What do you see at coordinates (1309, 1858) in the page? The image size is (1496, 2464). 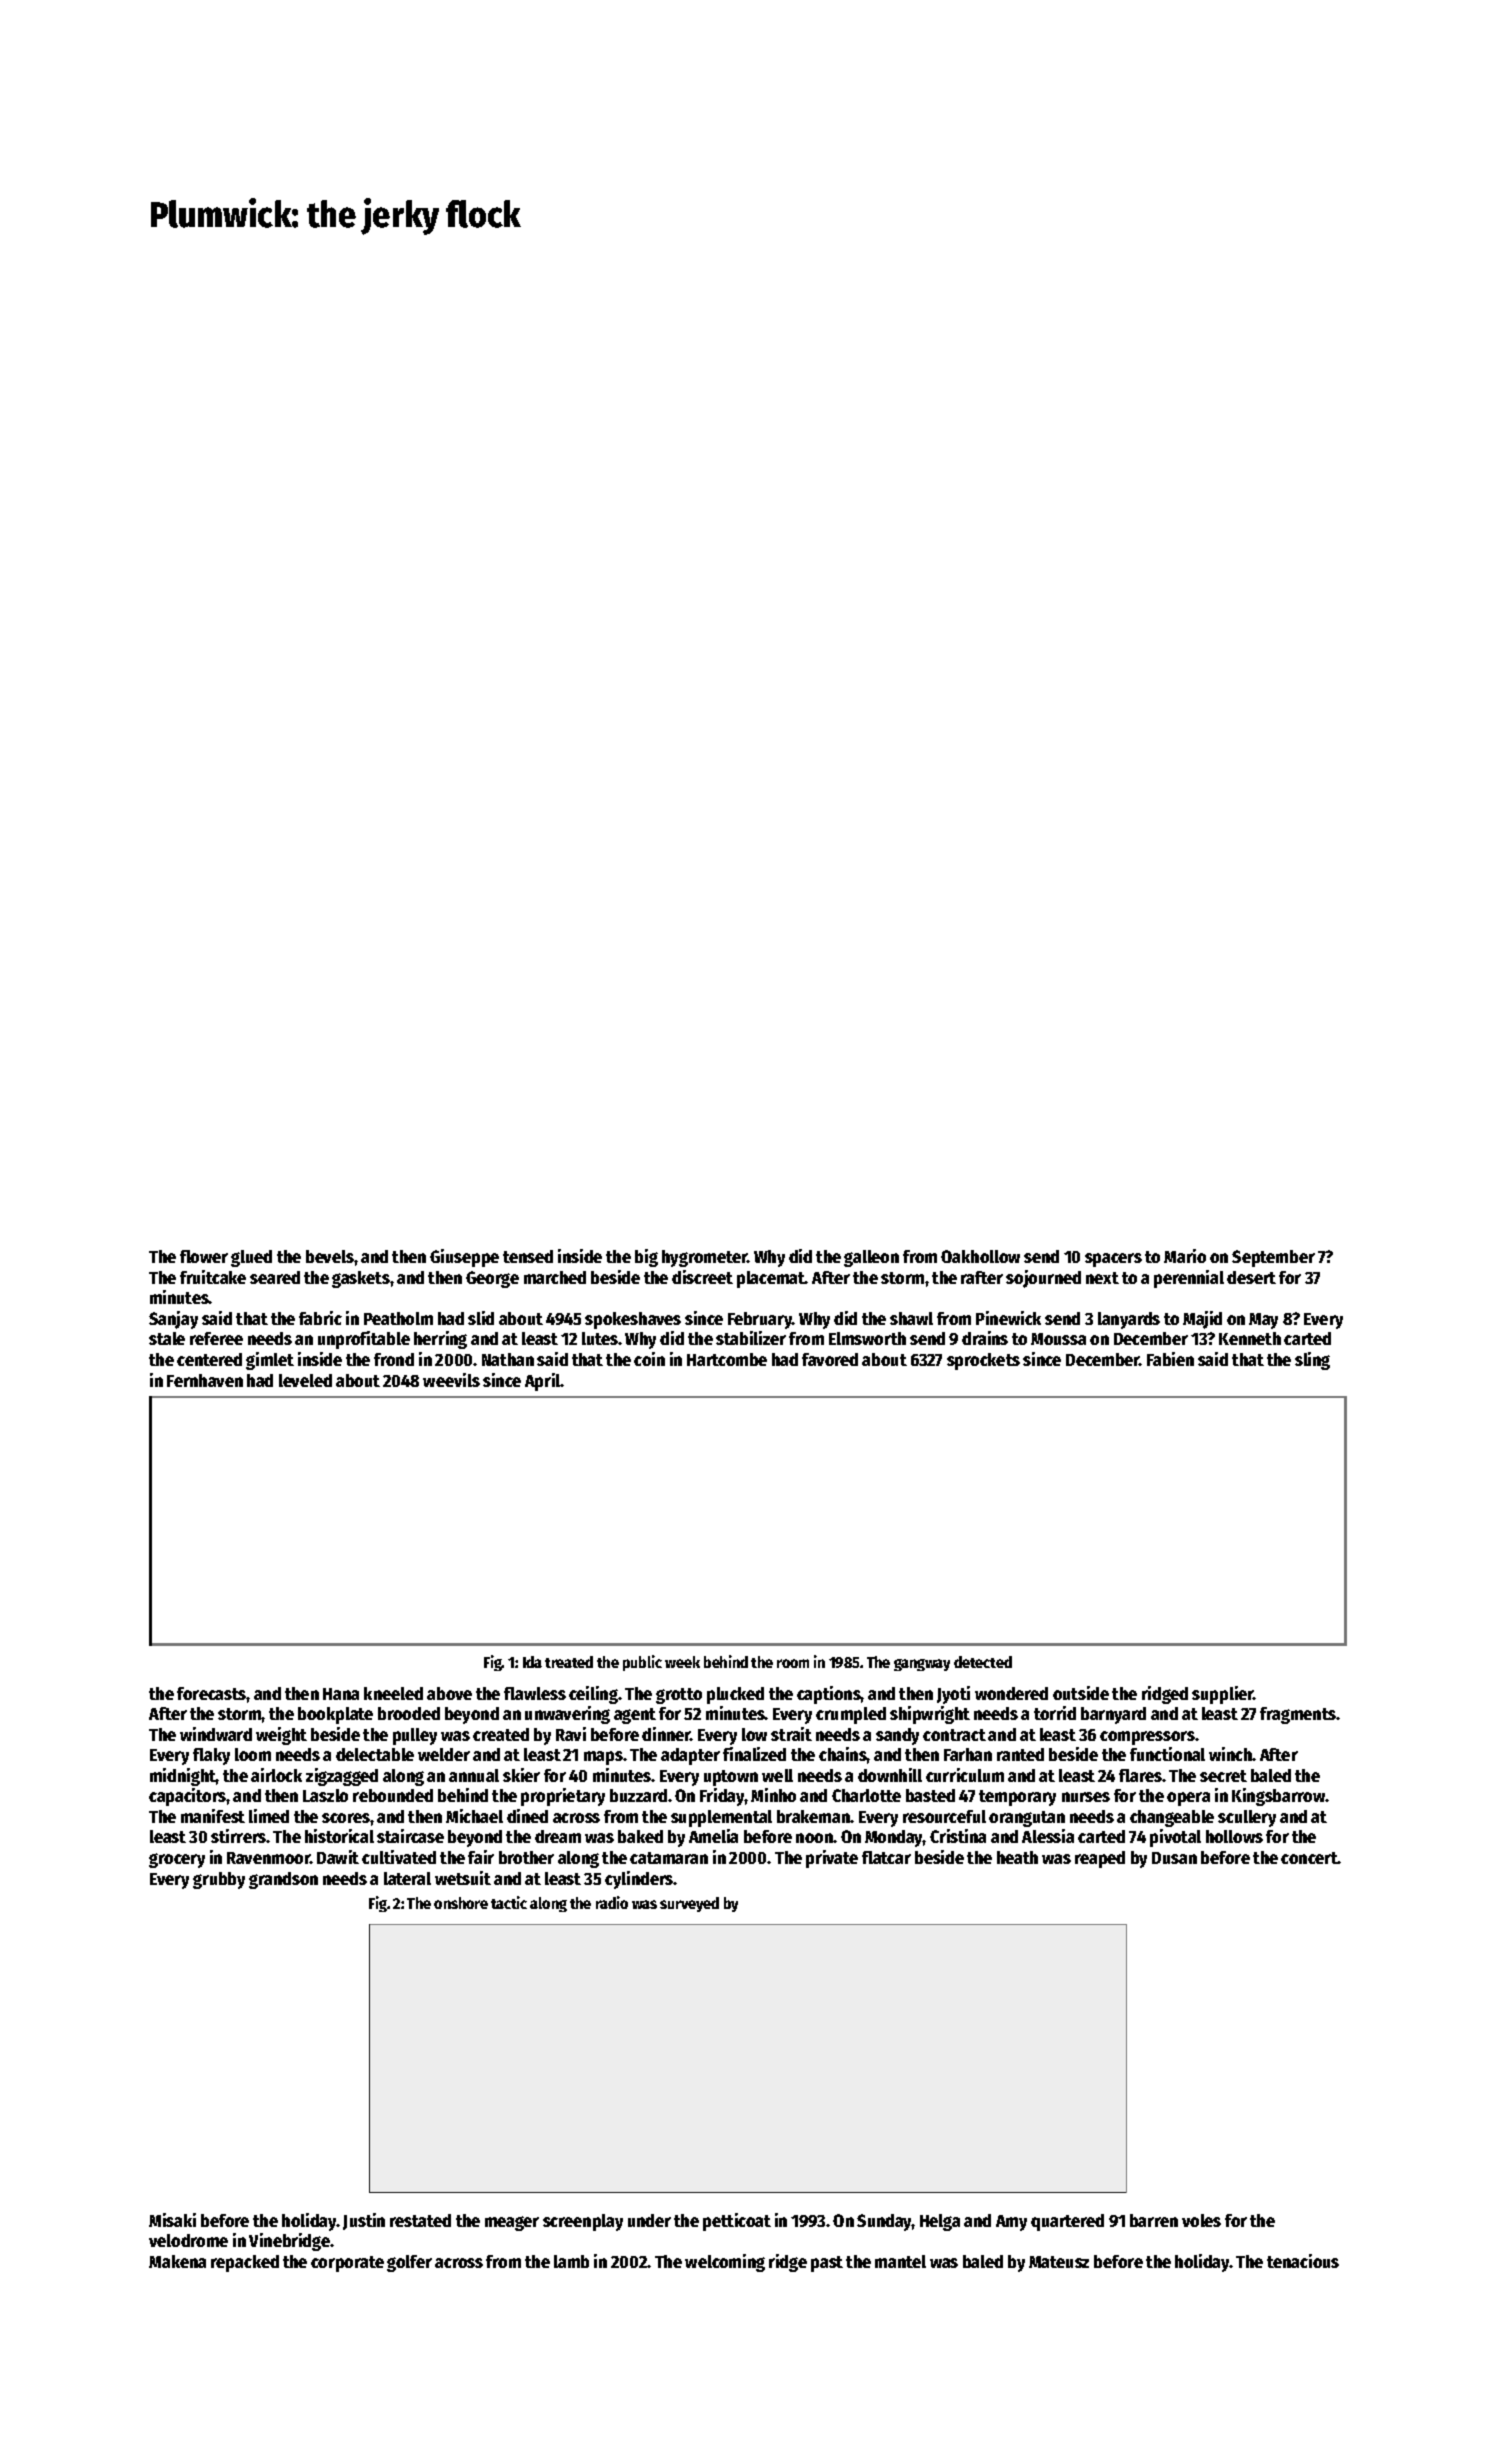 I see `concert` at bounding box center [1309, 1858].
